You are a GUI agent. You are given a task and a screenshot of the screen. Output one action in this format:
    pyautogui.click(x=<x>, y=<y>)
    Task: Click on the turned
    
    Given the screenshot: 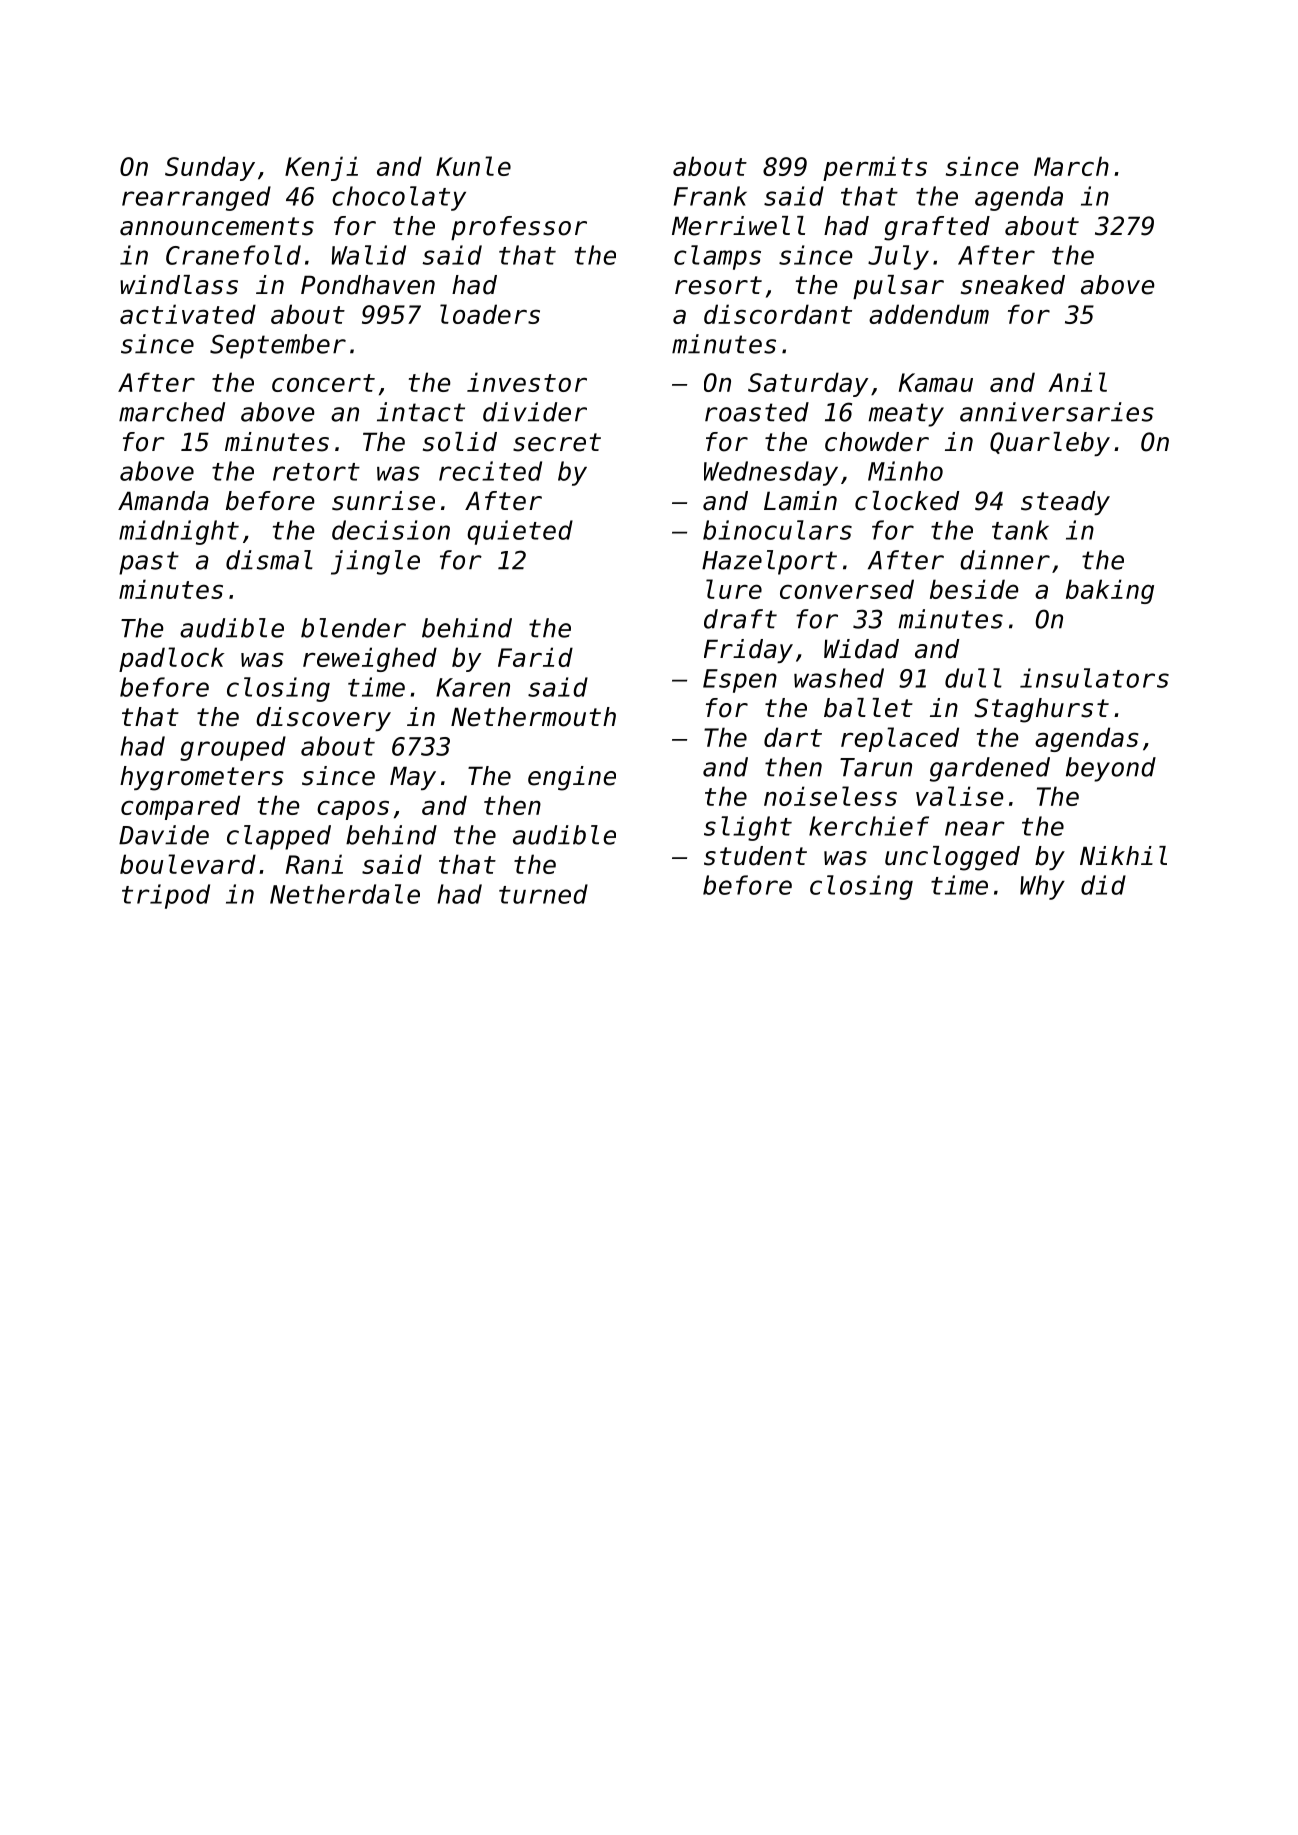 What is the action you would take?
    pyautogui.click(x=543, y=894)
